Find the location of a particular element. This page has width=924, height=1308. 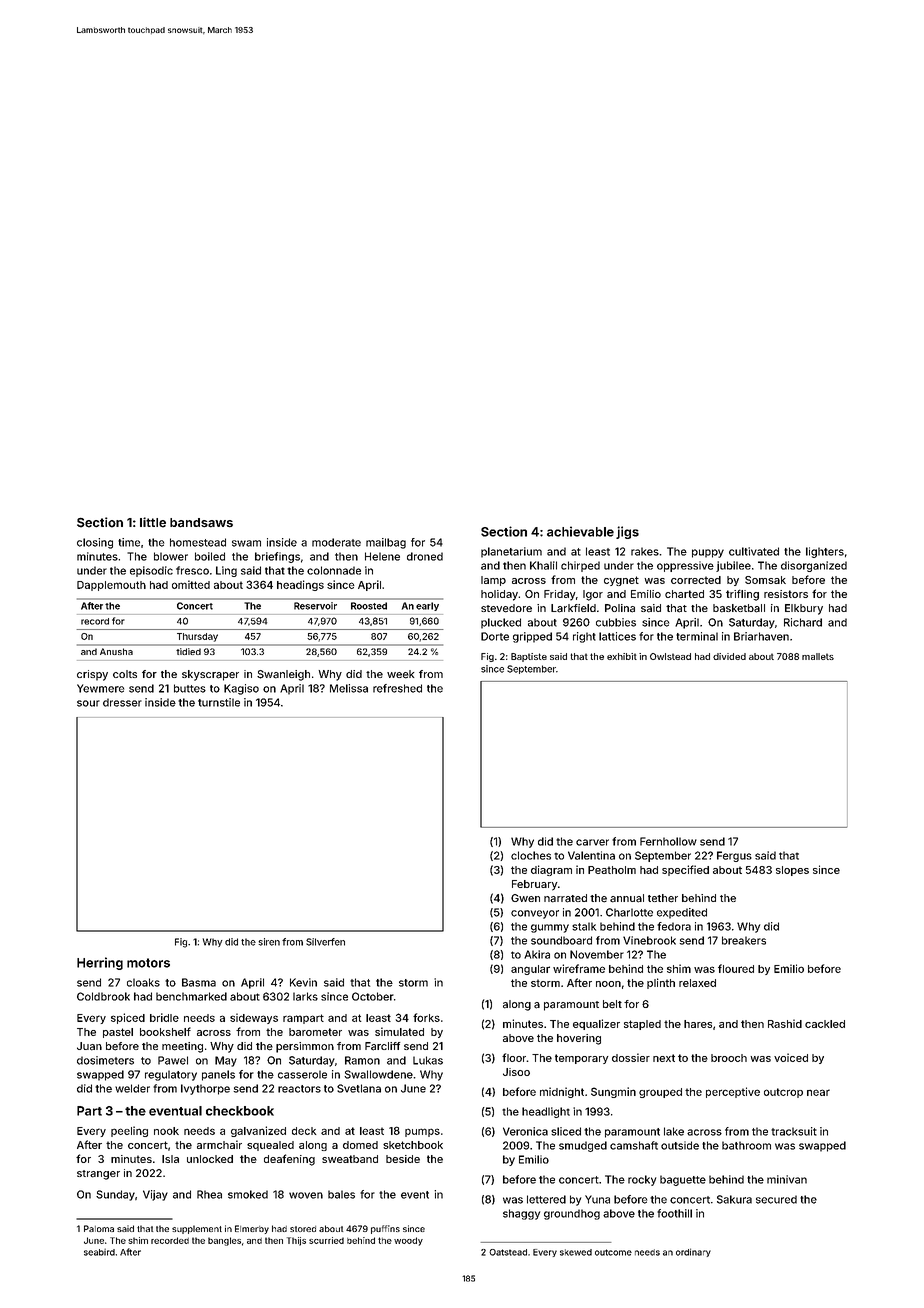

achievable is located at coordinates (580, 531).
